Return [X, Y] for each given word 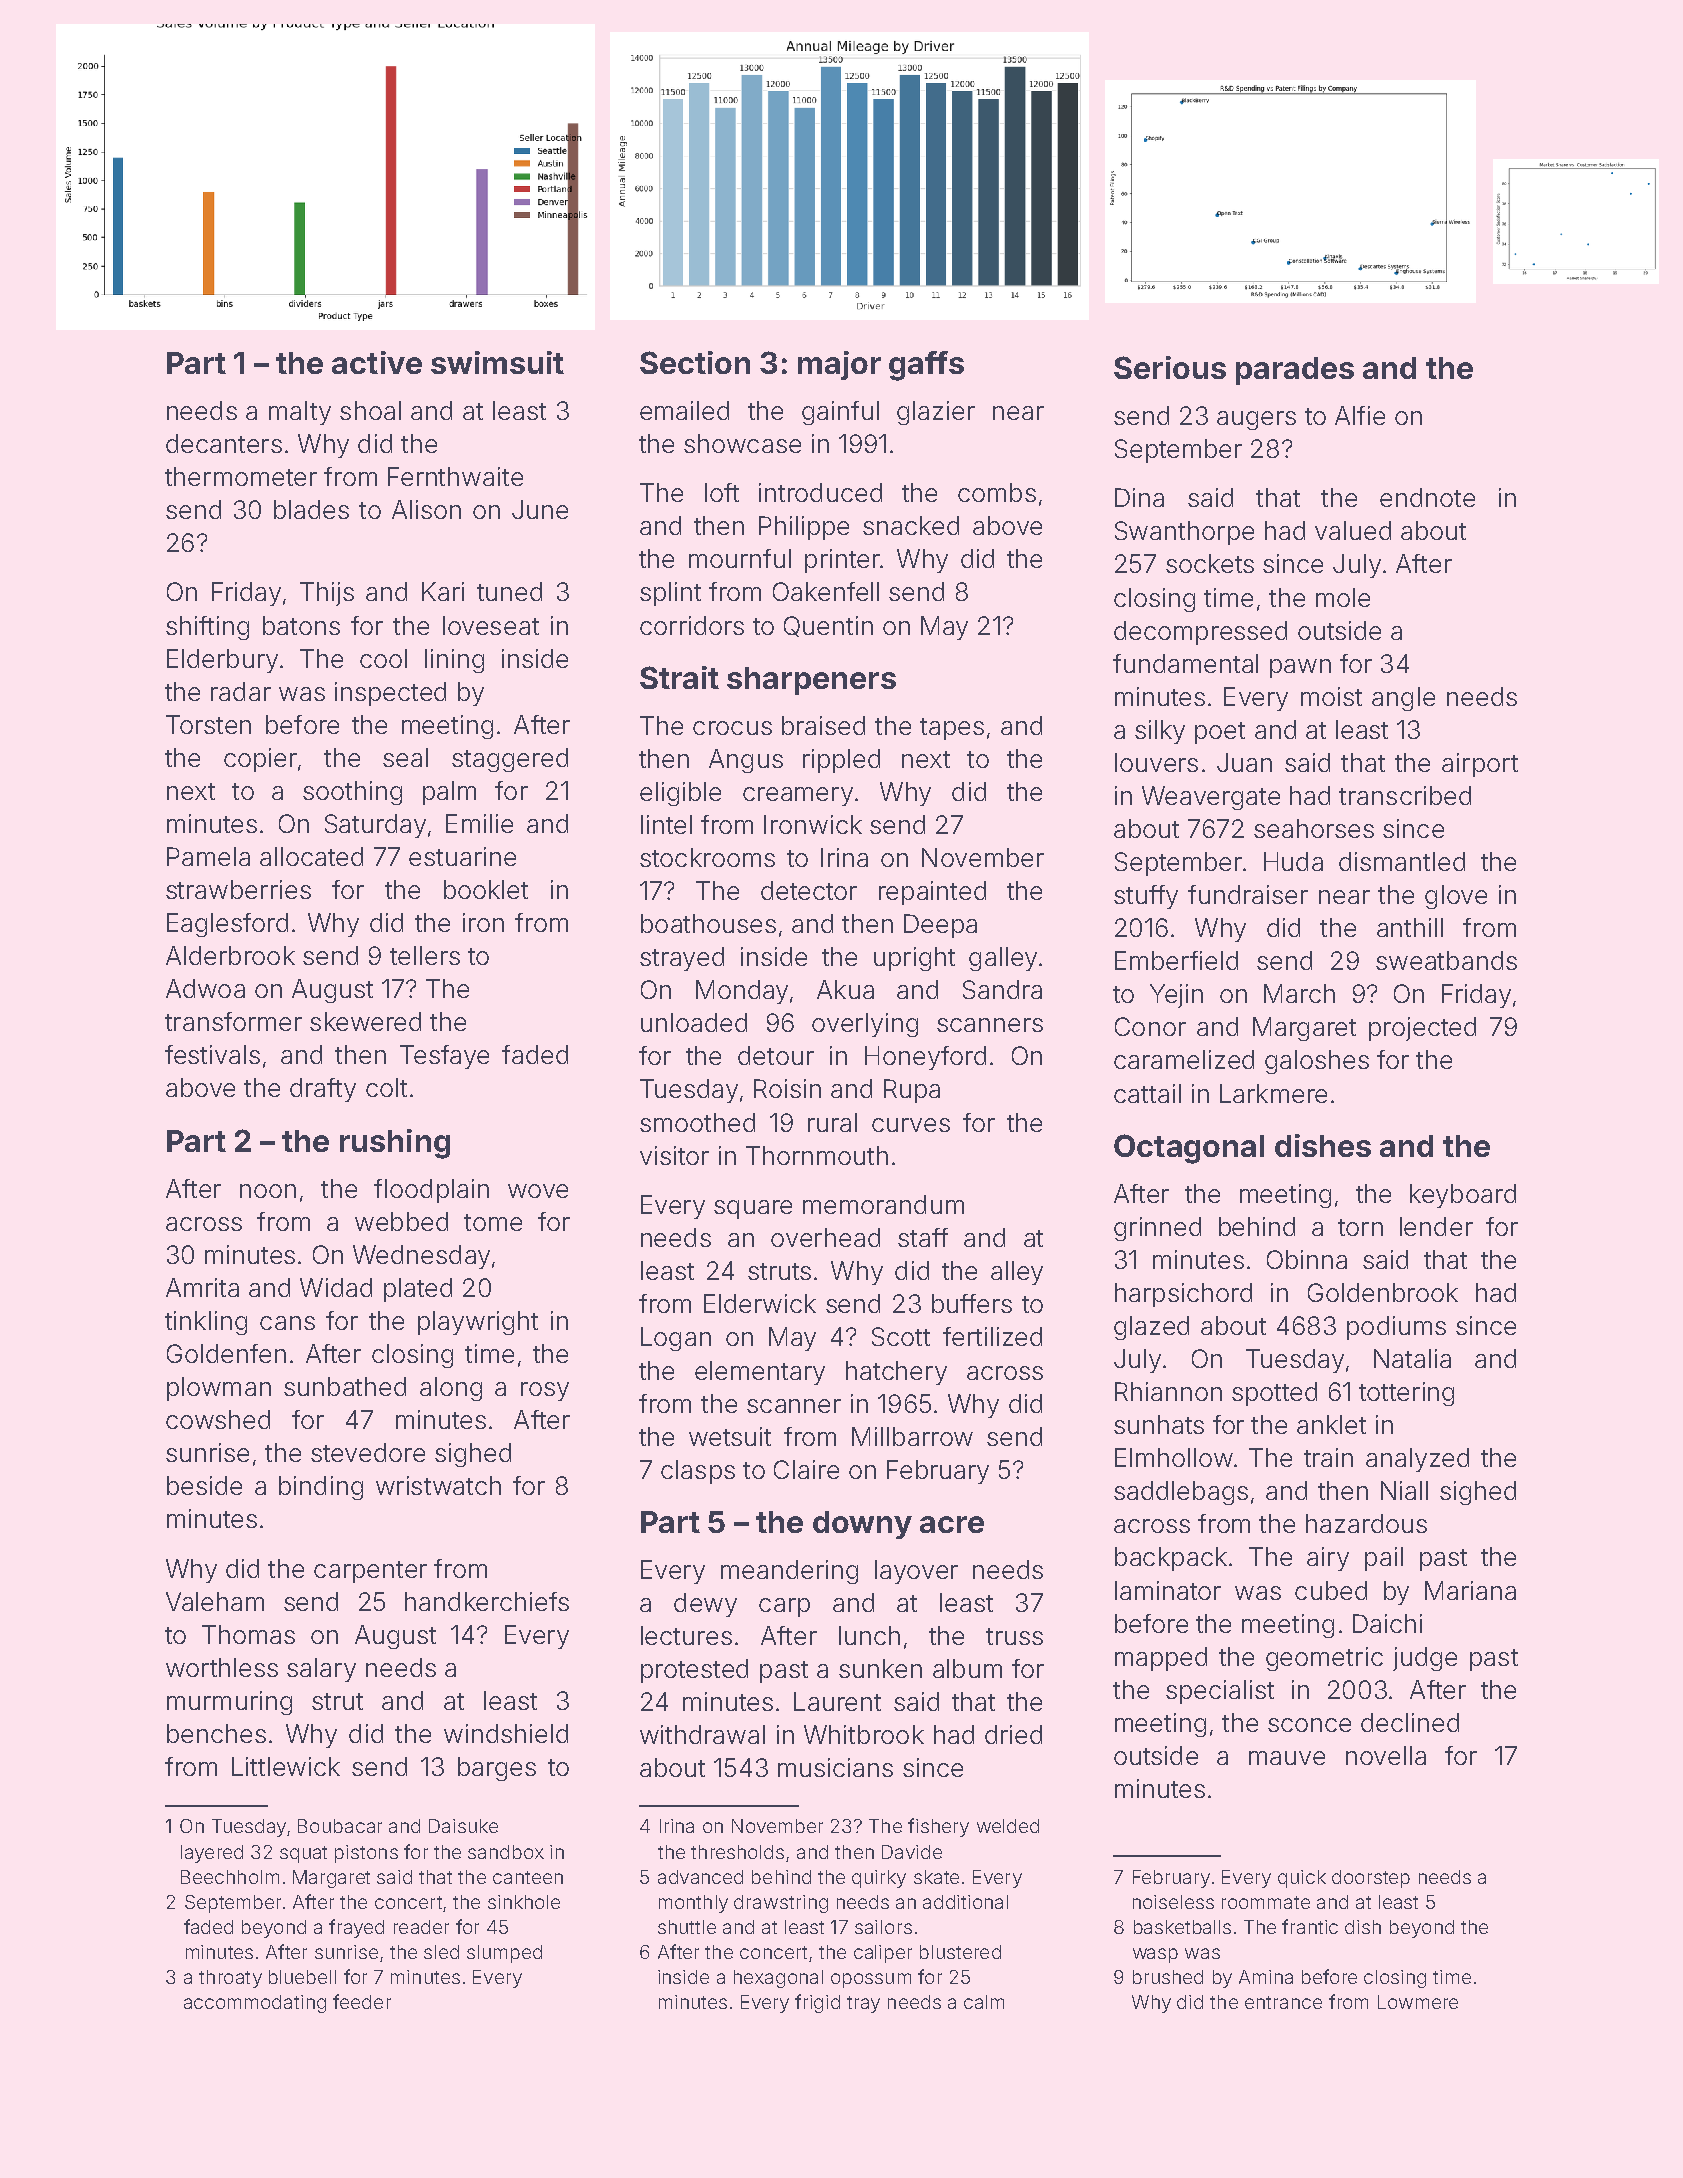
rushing [395, 1144]
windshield [506, 1733]
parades [1295, 371]
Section [695, 362]
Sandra [1002, 989]
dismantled [1402, 861]
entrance [1283, 2002]
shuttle [687, 1927]
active [377, 362]
